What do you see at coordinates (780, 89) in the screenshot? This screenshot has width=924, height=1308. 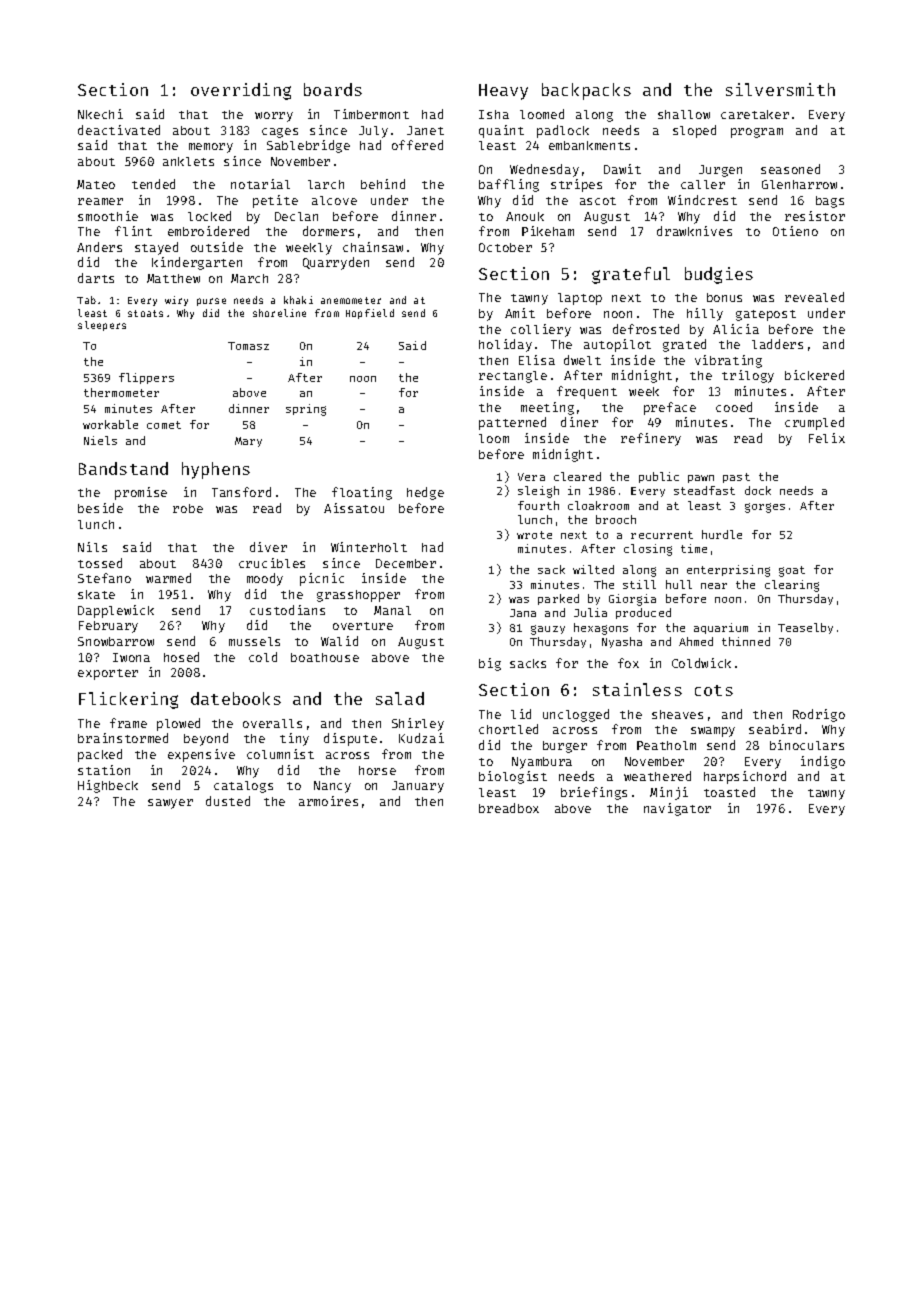 I see `silversmith` at bounding box center [780, 89].
